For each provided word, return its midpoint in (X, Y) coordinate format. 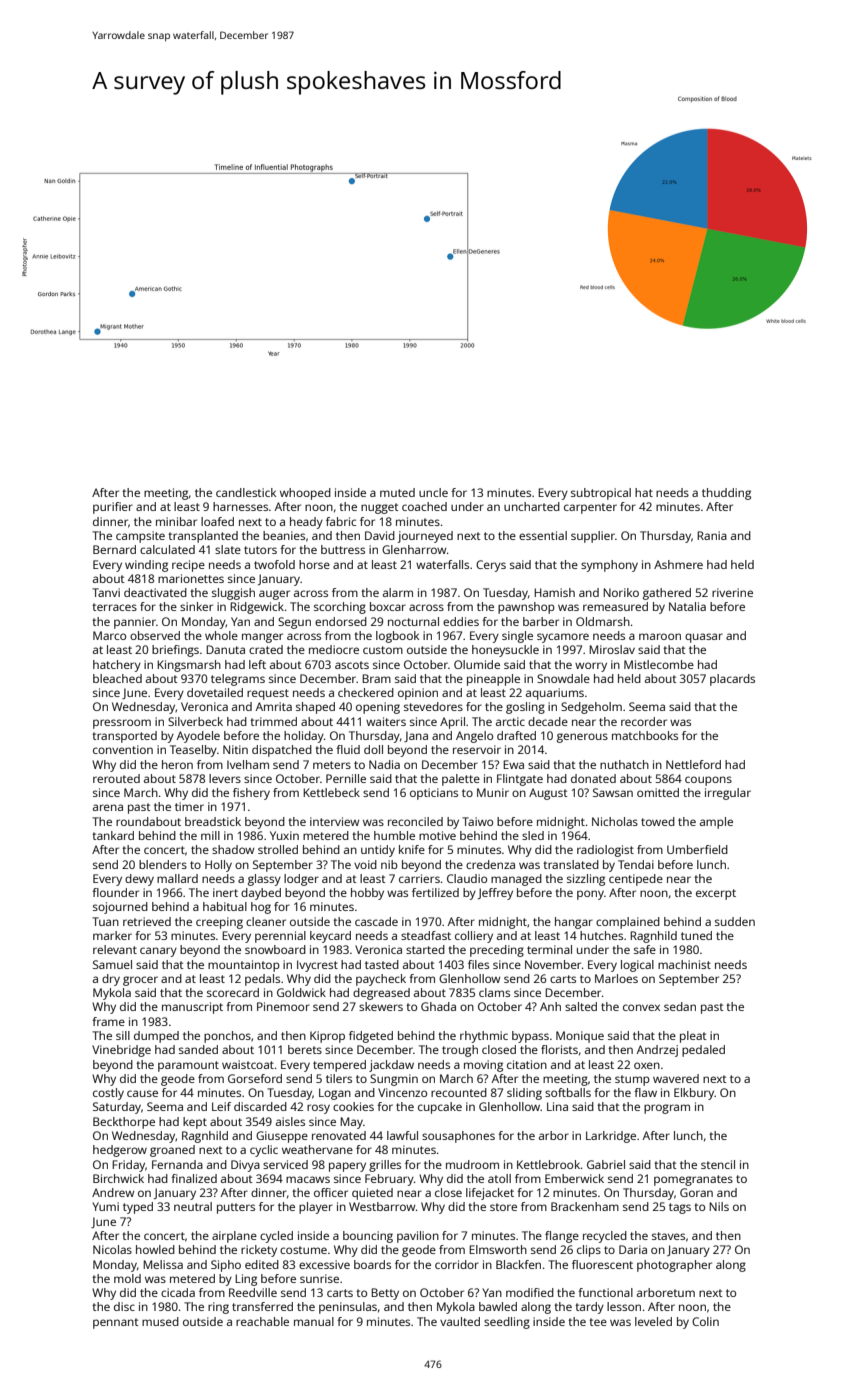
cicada (178, 1292)
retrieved (147, 921)
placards (732, 680)
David (380, 535)
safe (645, 949)
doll (373, 749)
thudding (726, 494)
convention (123, 749)
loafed (217, 521)
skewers (381, 1006)
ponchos (227, 1037)
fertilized (435, 892)
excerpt (716, 894)
